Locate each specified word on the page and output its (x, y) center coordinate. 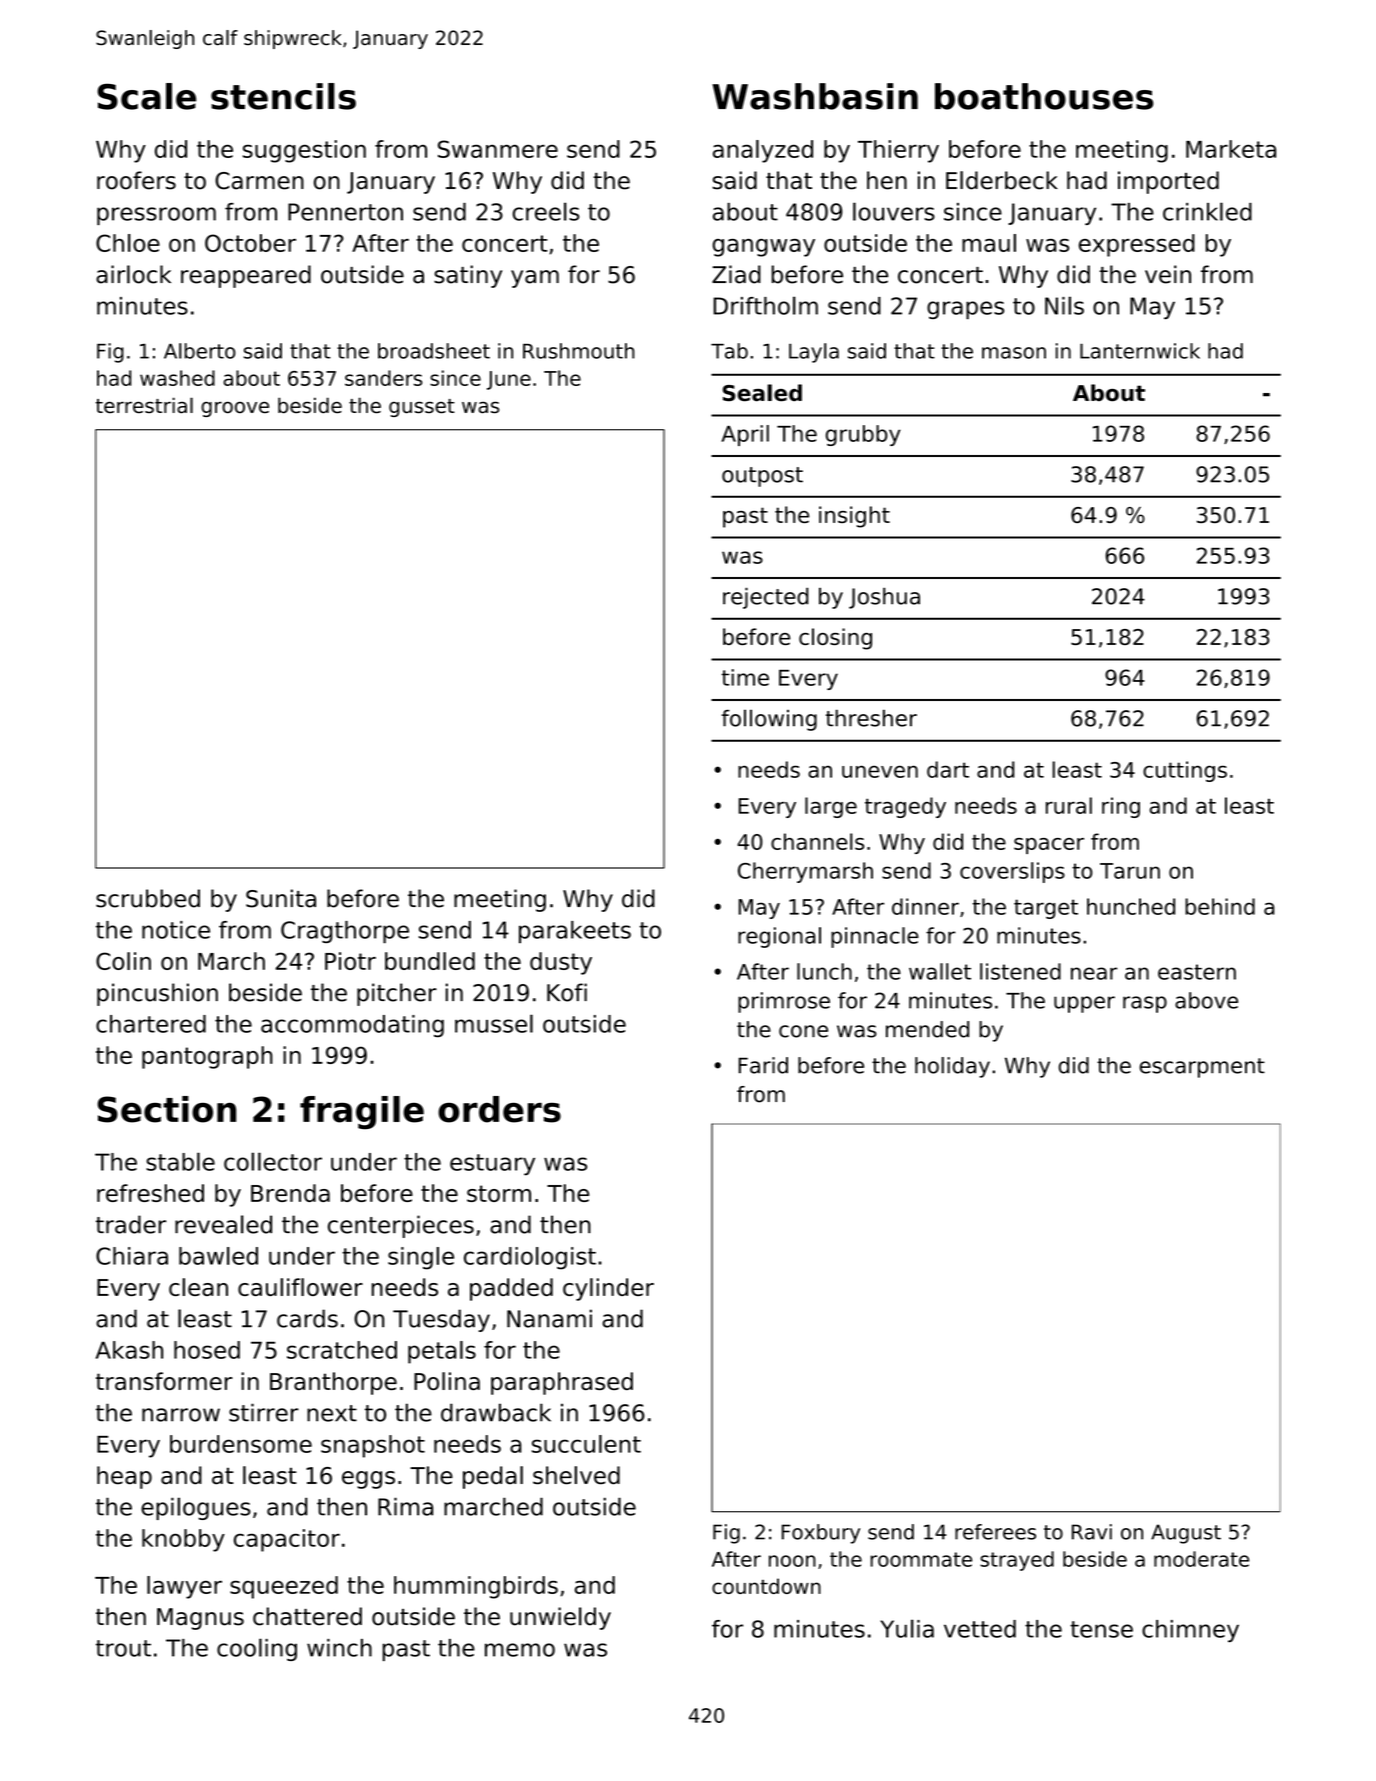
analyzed (763, 151)
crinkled (1207, 211)
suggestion (304, 151)
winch (339, 1648)
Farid (763, 1065)
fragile (362, 1113)
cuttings (1185, 771)
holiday (952, 1067)
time (745, 677)
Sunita (281, 898)
